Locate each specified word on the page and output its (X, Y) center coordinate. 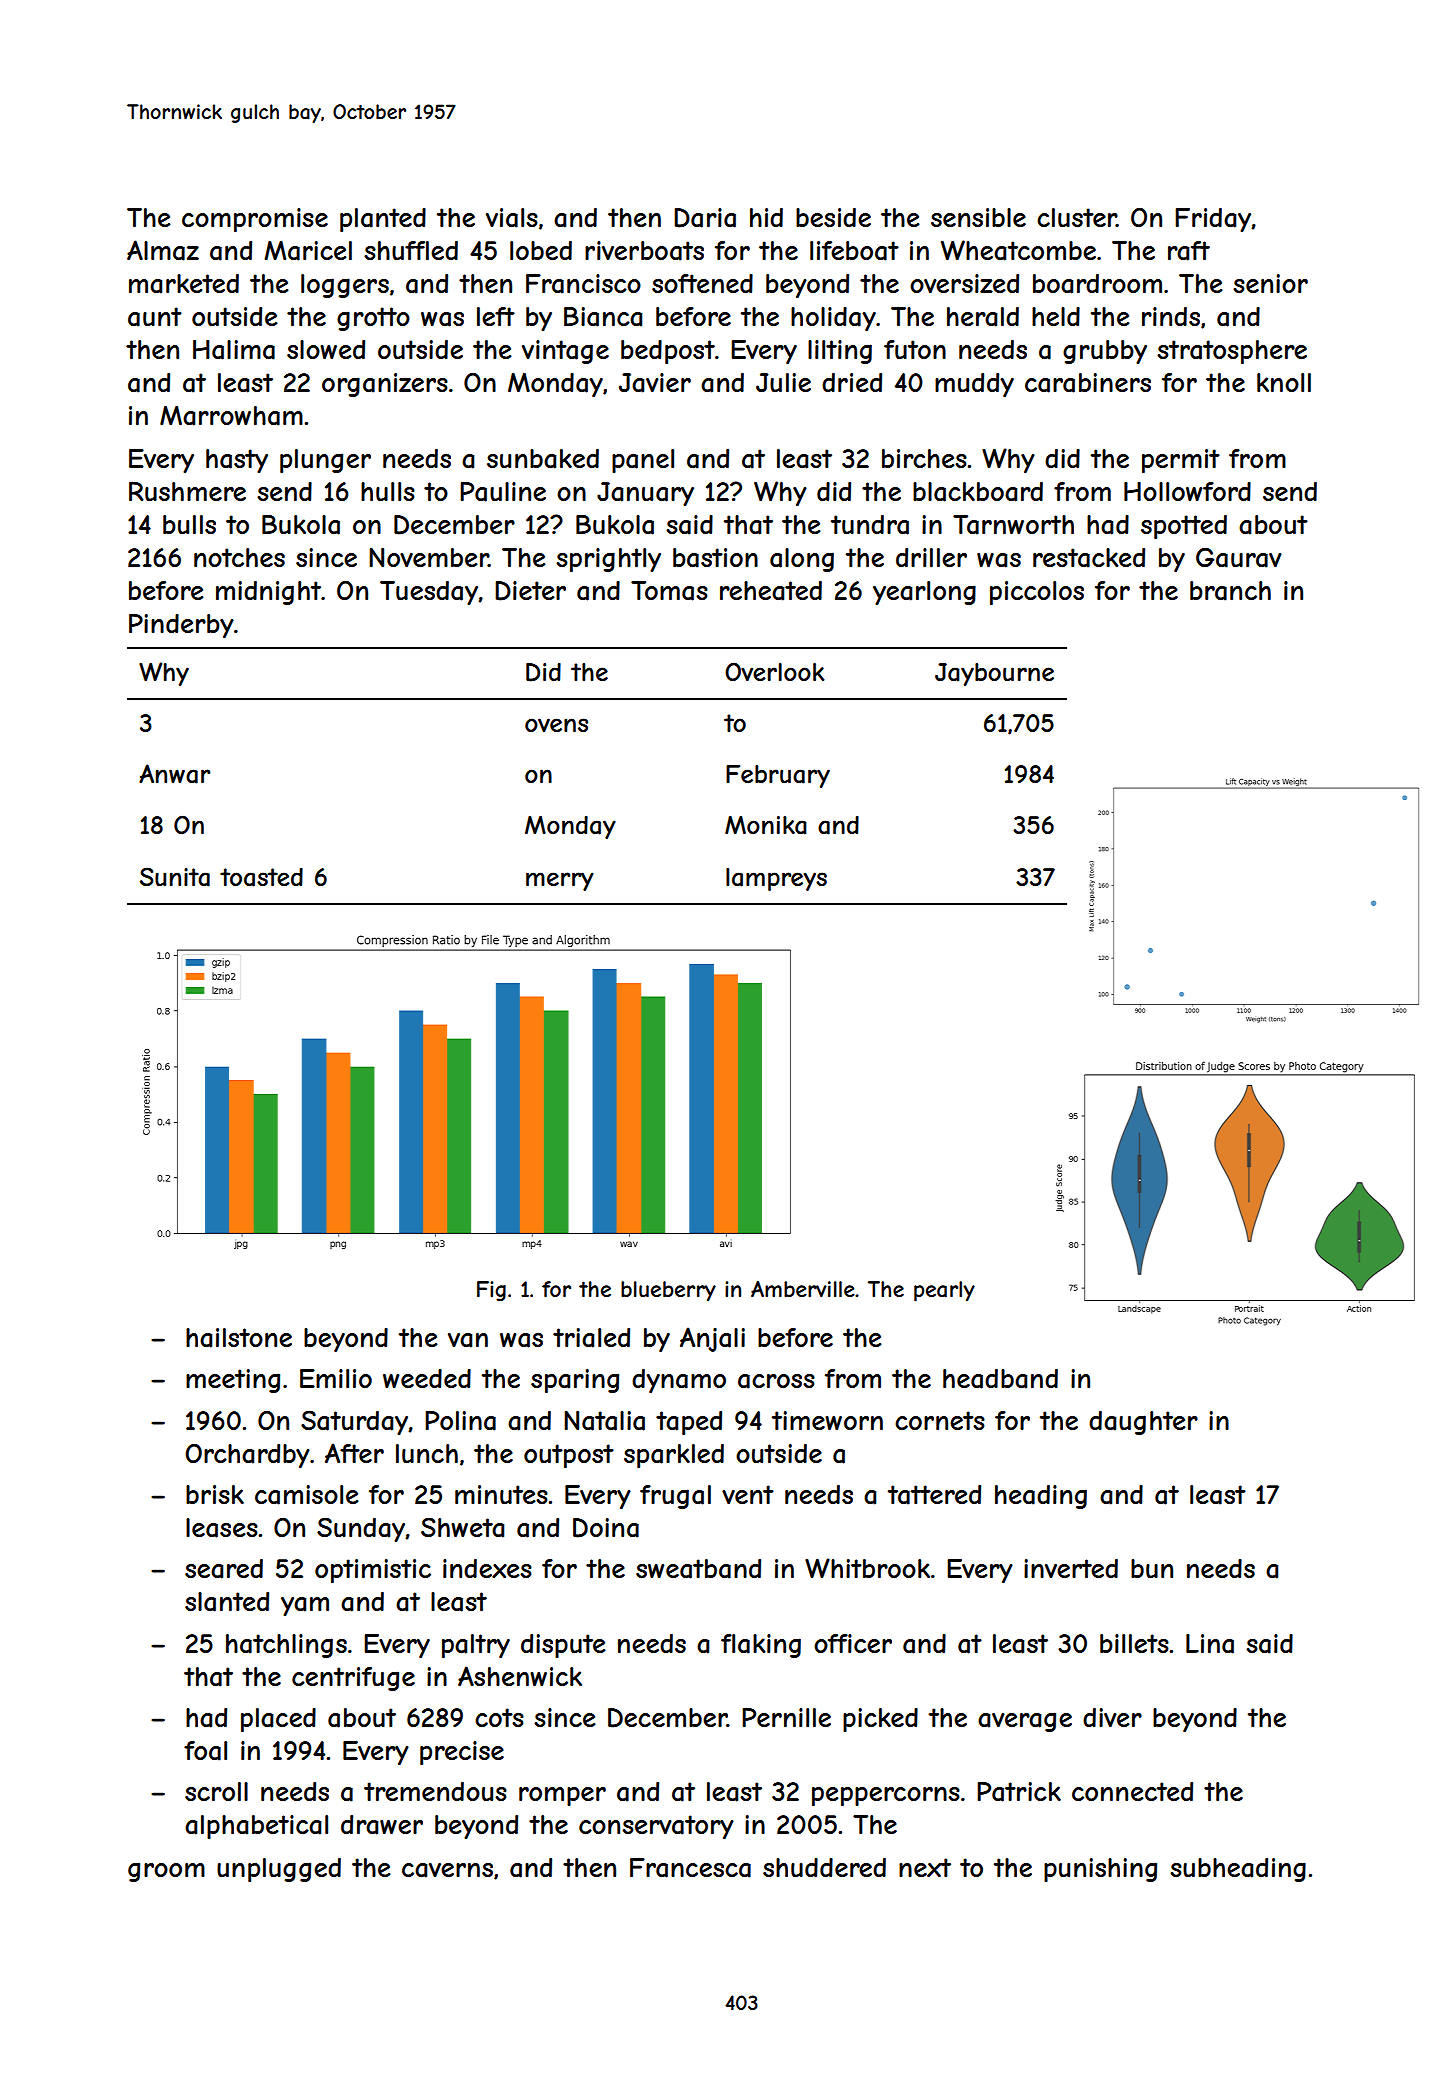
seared (224, 1569)
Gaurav (1239, 557)
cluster (1077, 218)
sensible (978, 217)
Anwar (174, 774)
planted (383, 220)
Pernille (786, 1717)
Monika (766, 825)
